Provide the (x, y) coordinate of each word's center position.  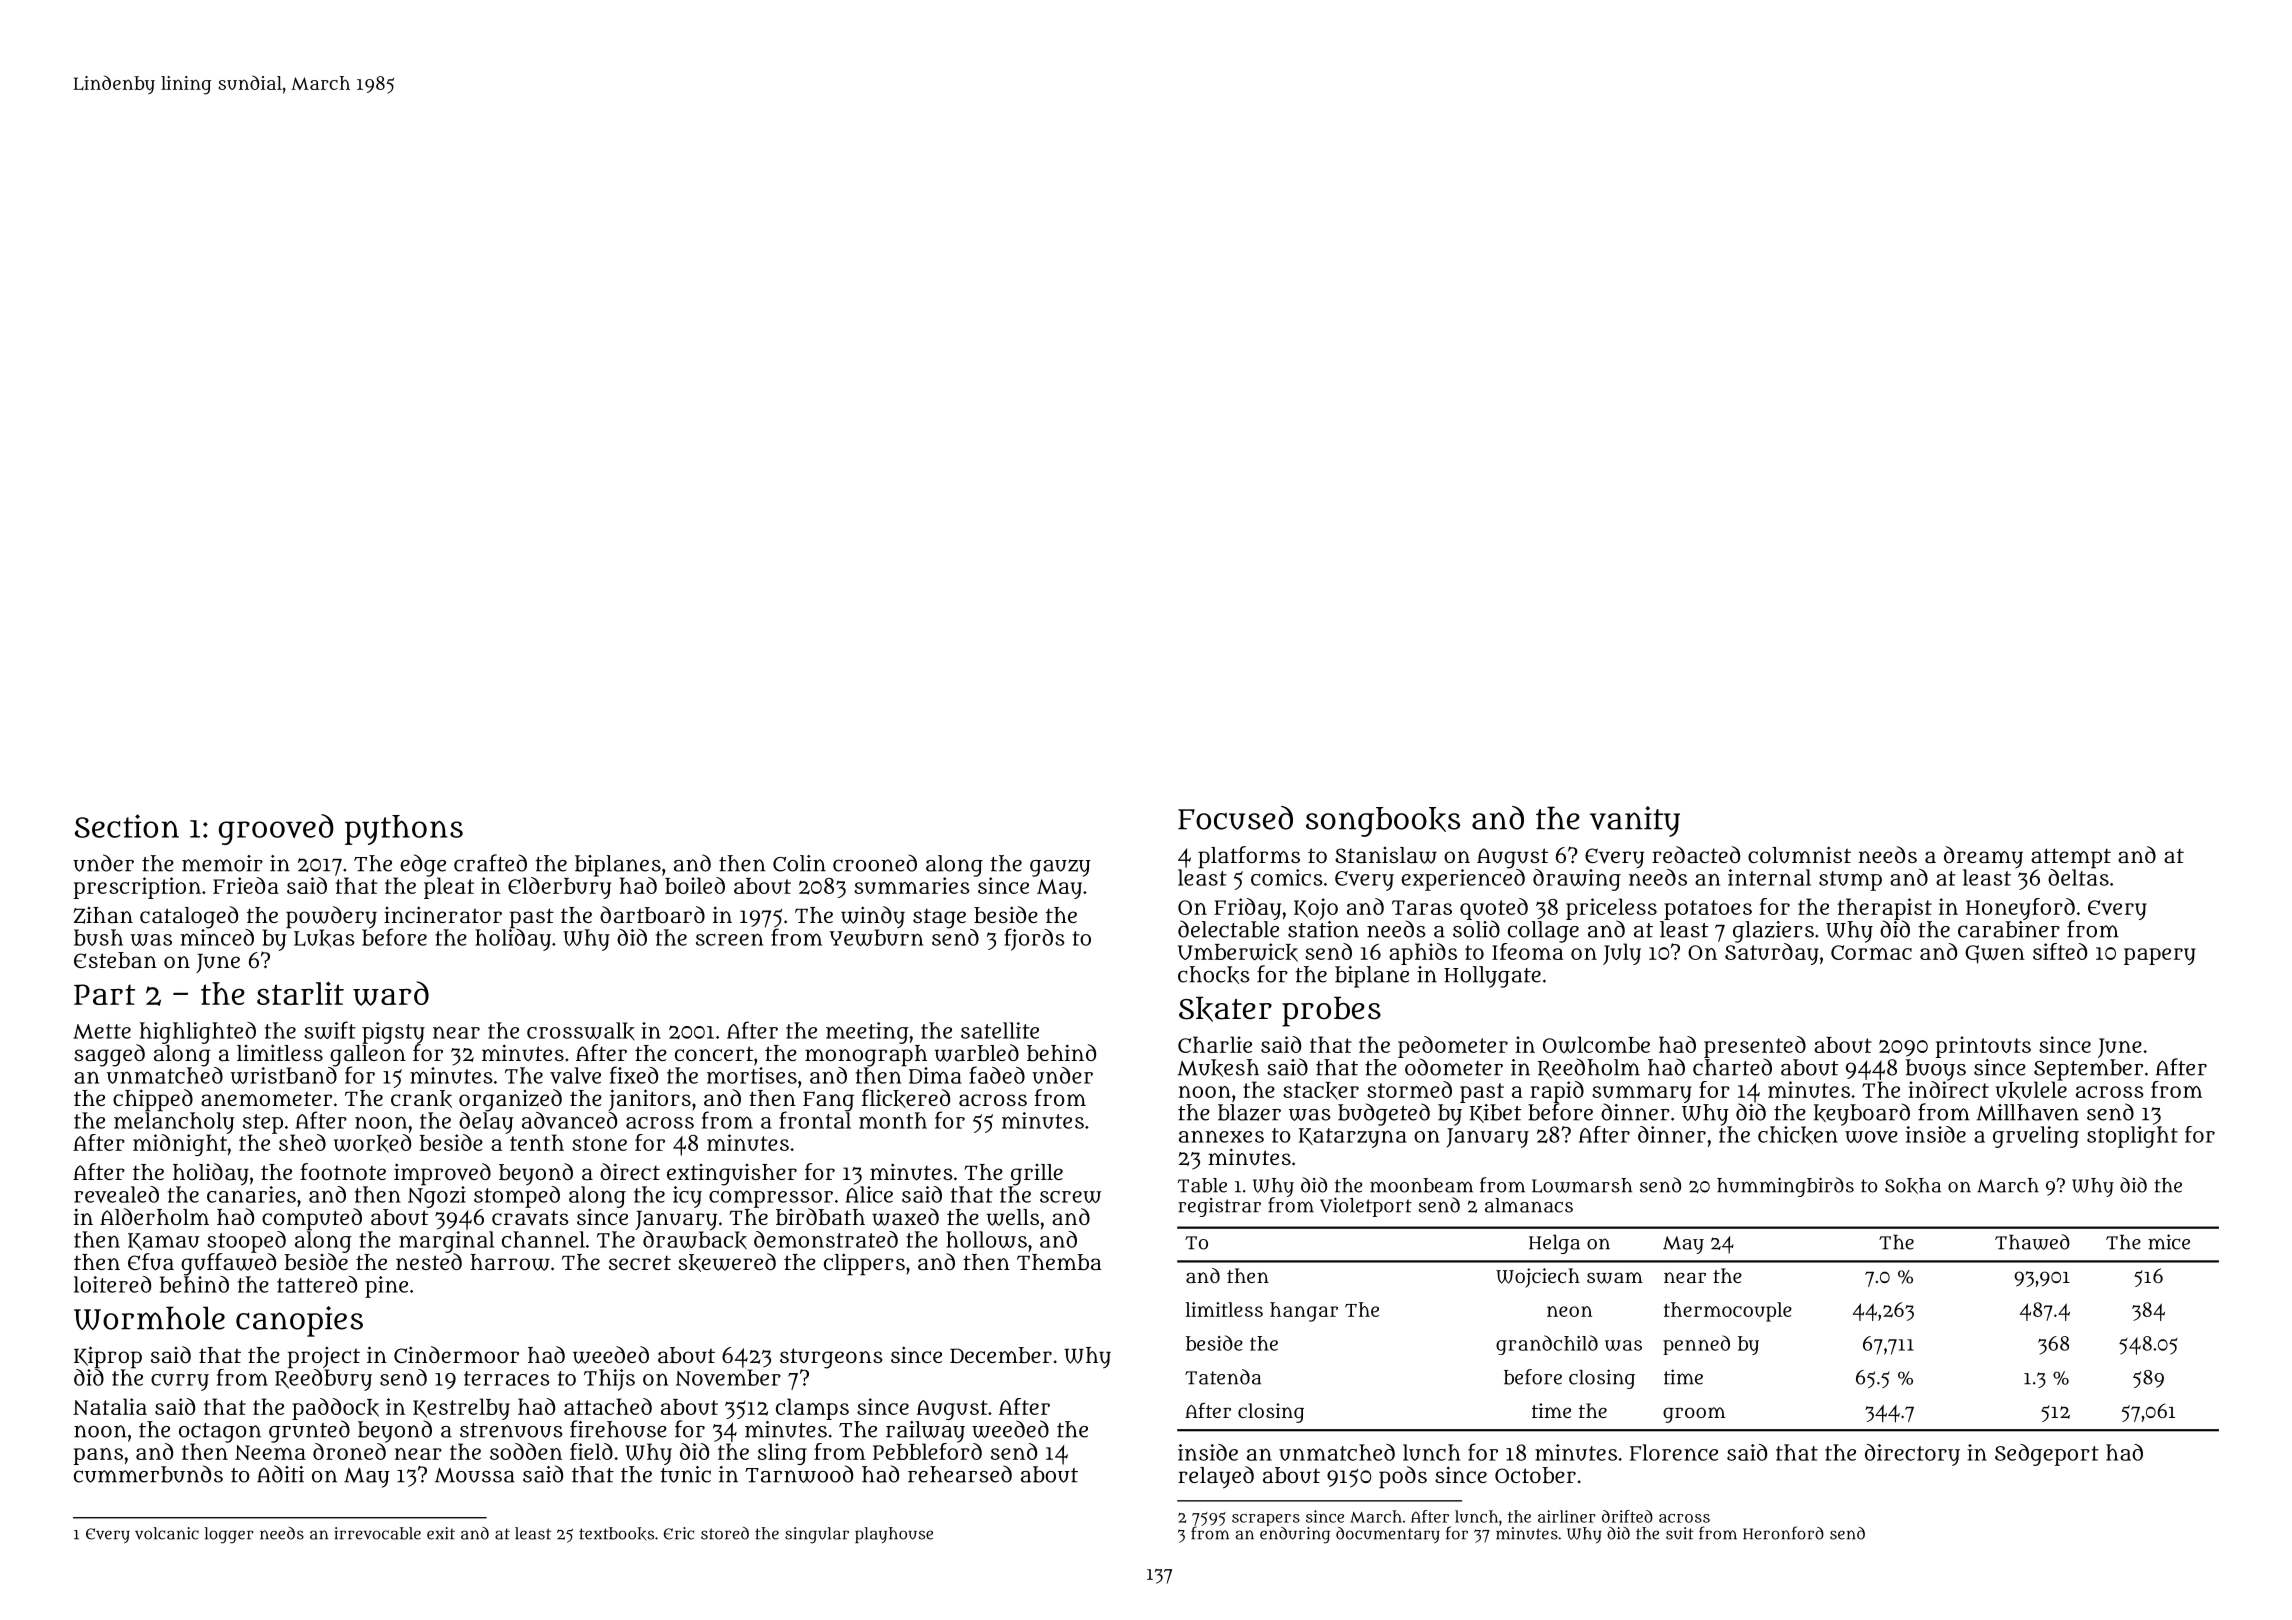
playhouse (894, 1535)
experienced (1463, 880)
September (2088, 1070)
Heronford (1783, 1533)
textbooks (616, 1534)
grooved (276, 829)
